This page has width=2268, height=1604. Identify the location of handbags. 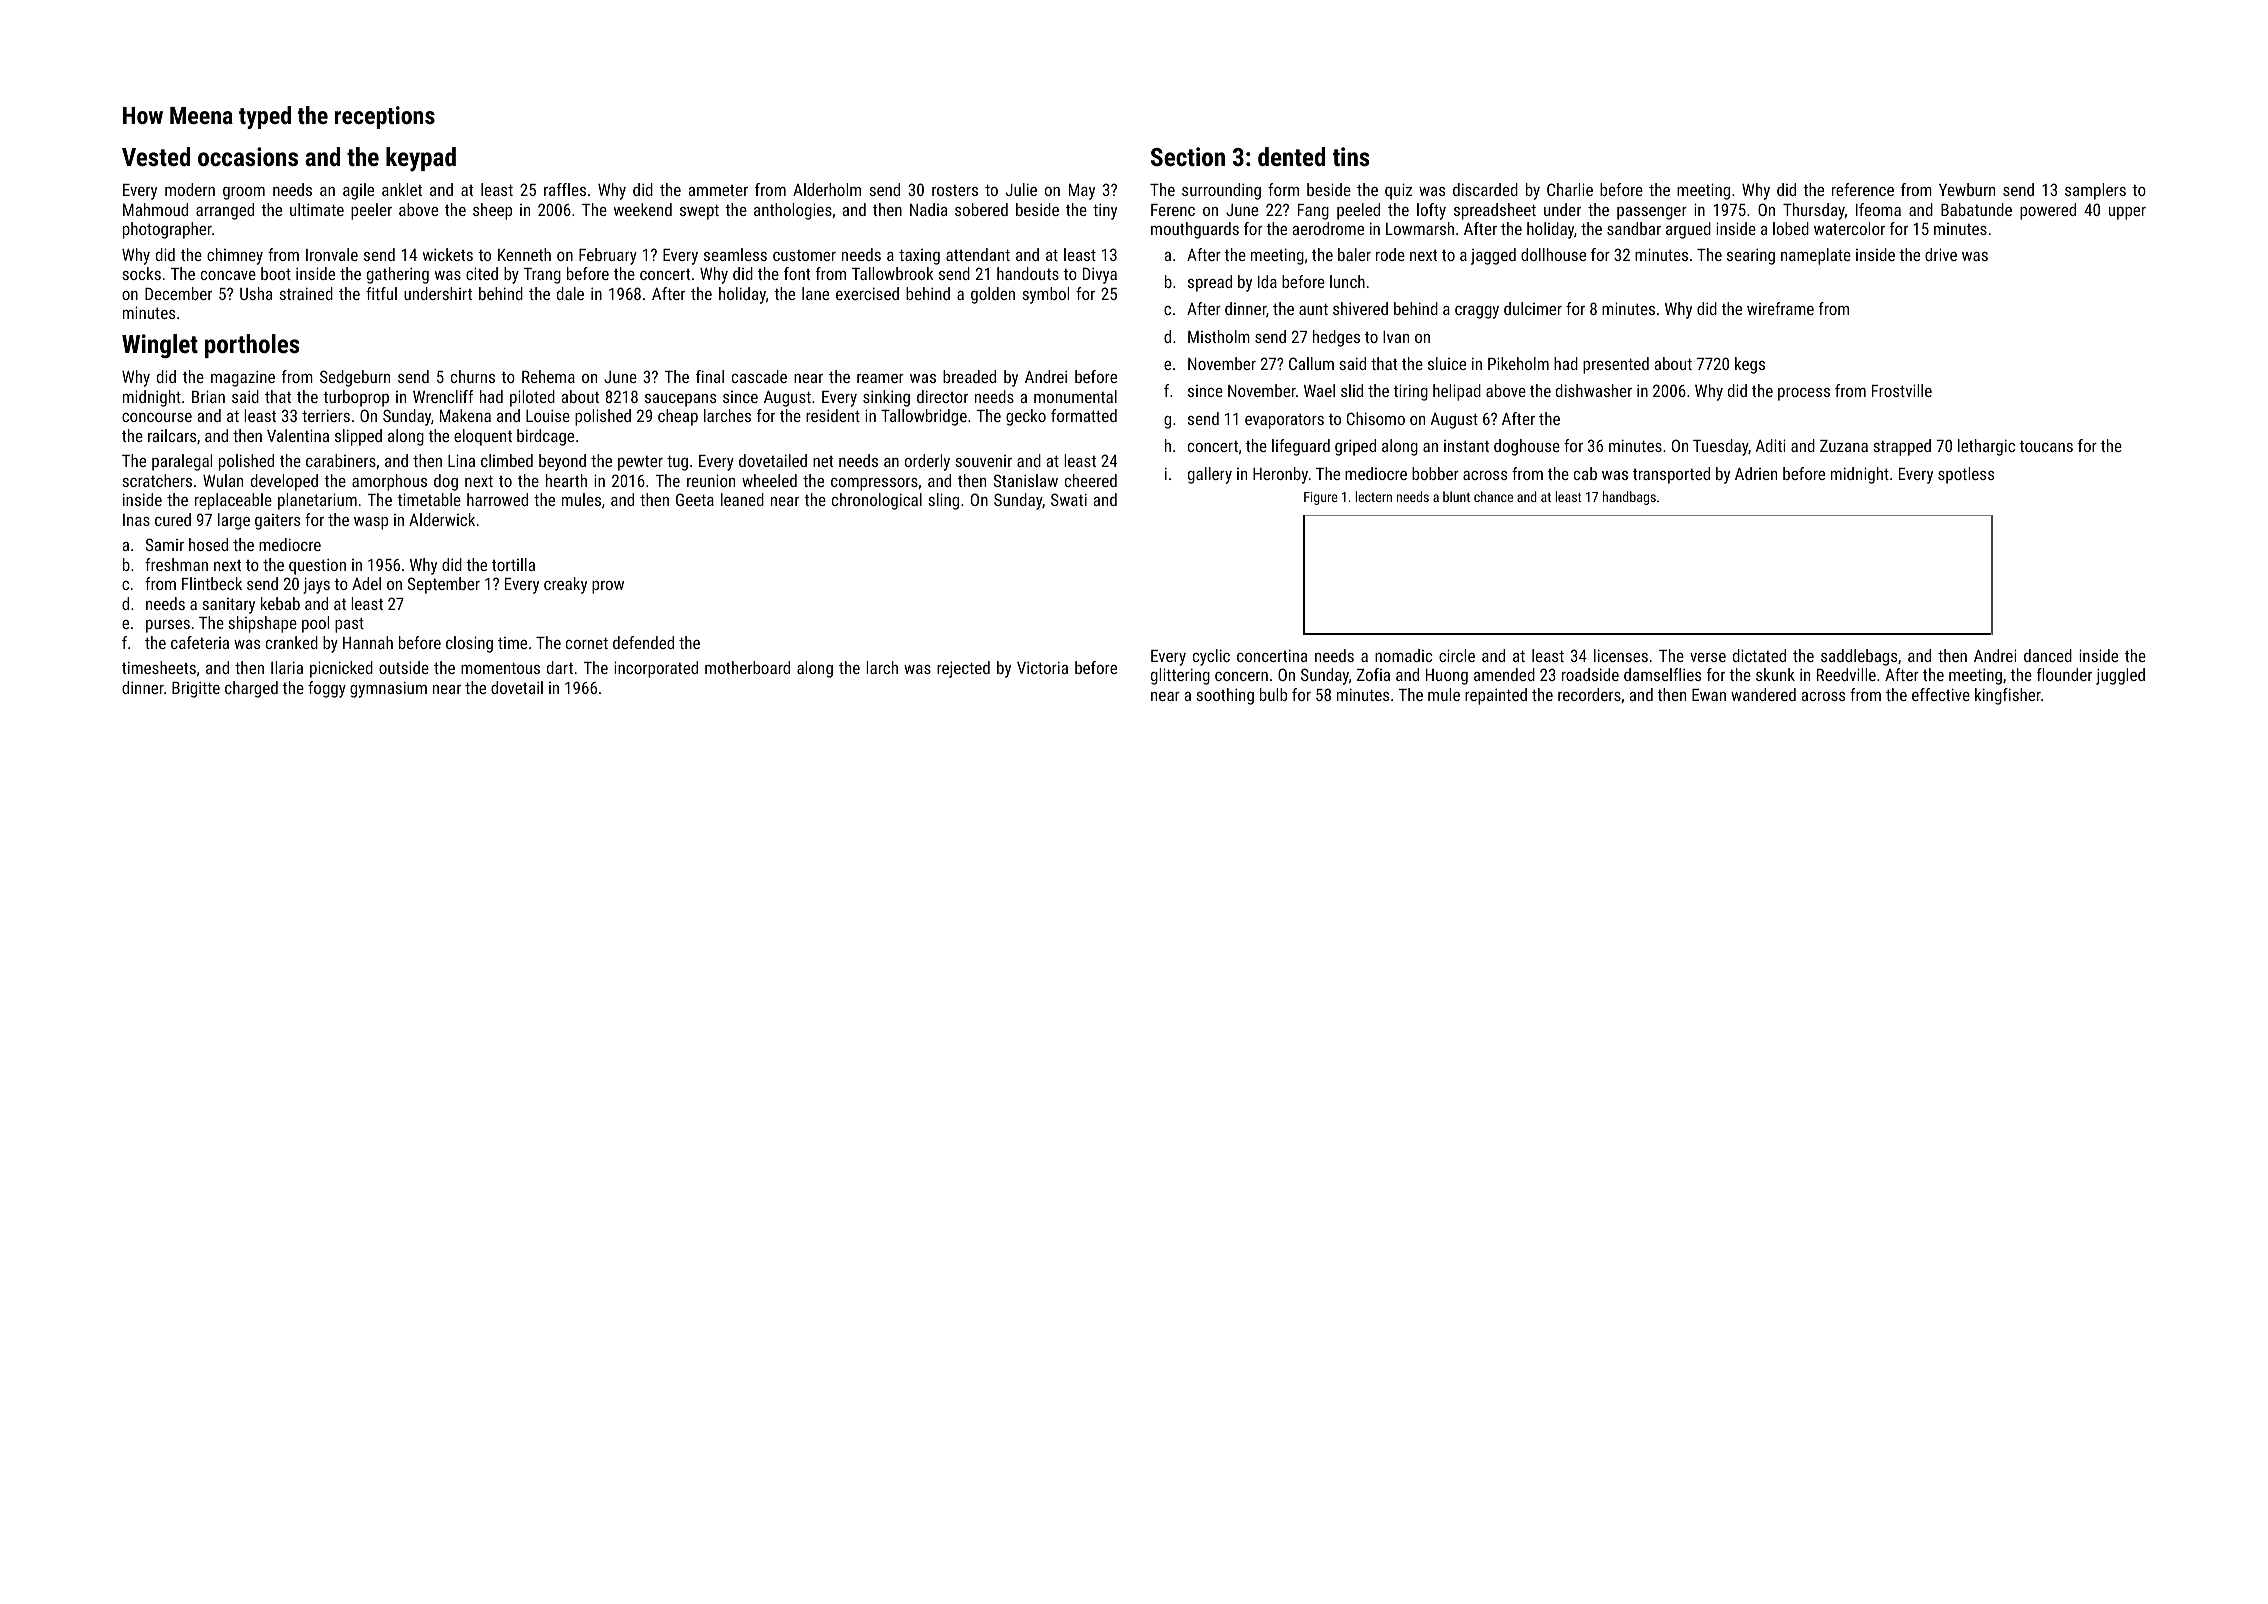
(1629, 498).
